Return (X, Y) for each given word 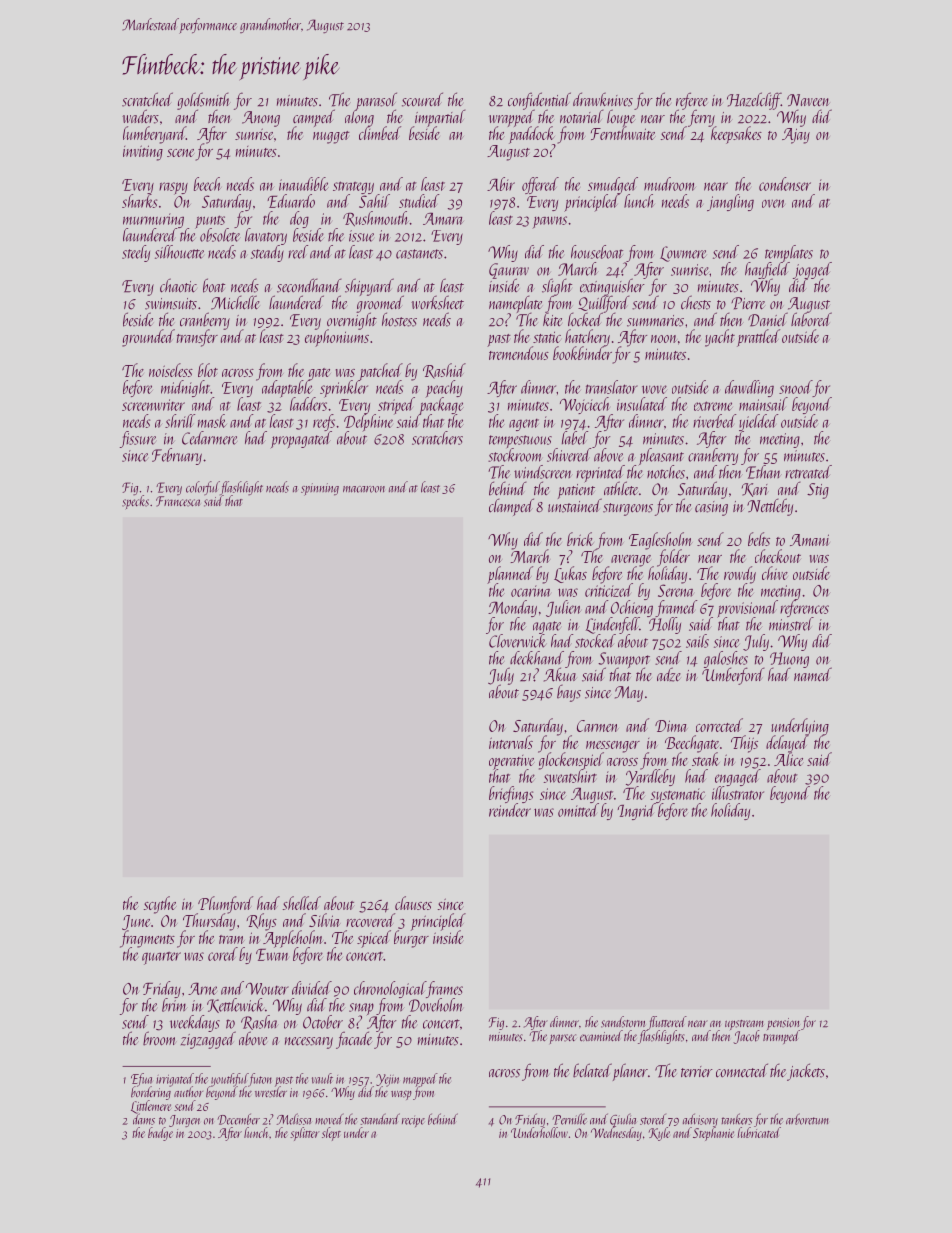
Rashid (444, 371)
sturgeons (628, 509)
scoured (422, 99)
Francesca (178, 501)
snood (796, 387)
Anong (261, 119)
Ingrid (637, 811)
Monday (512, 608)
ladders (308, 404)
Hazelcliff (754, 101)
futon (260, 1080)
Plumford (225, 904)
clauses (413, 903)
